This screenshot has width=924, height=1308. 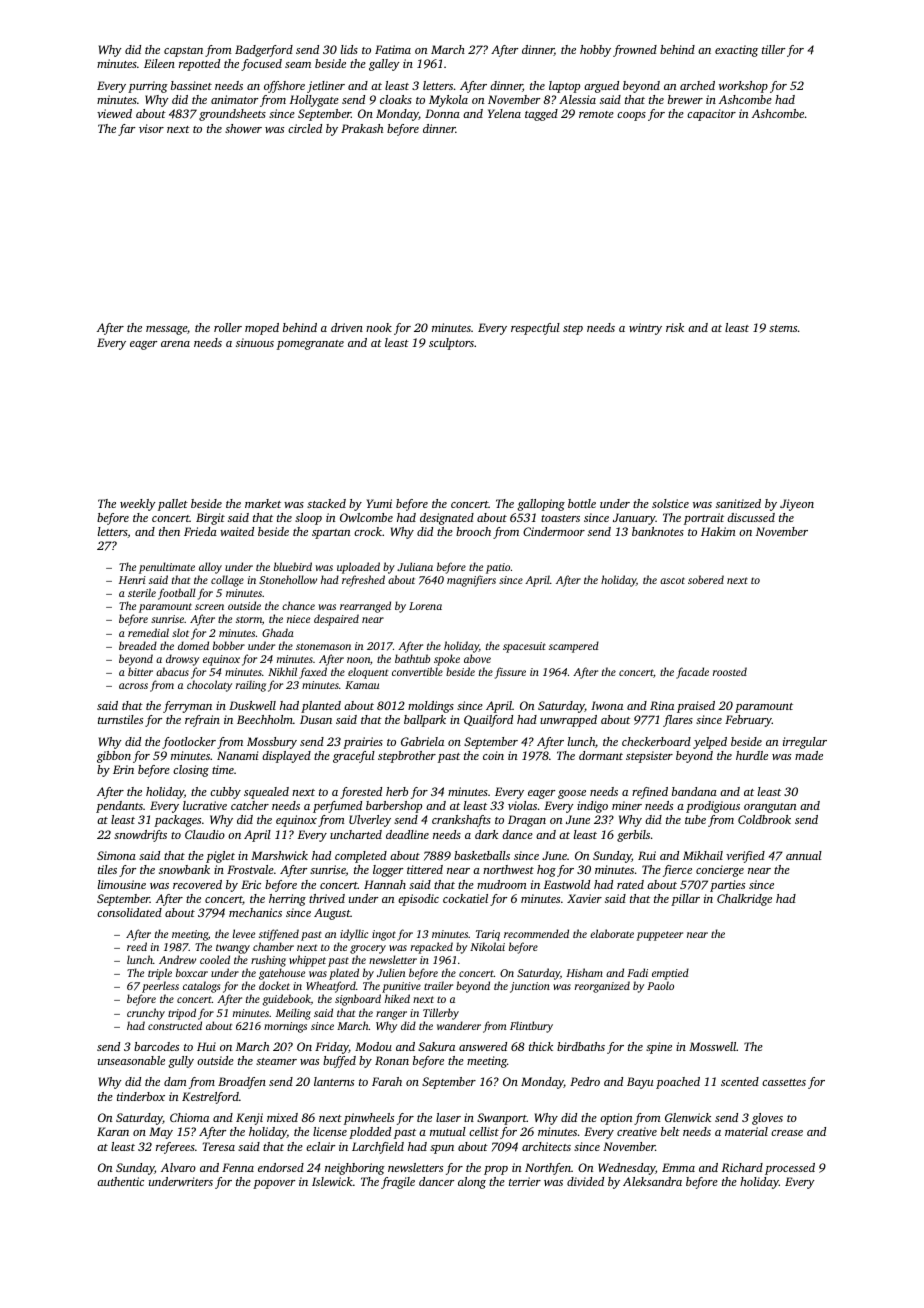 I want to click on frowned, so click(x=635, y=51).
